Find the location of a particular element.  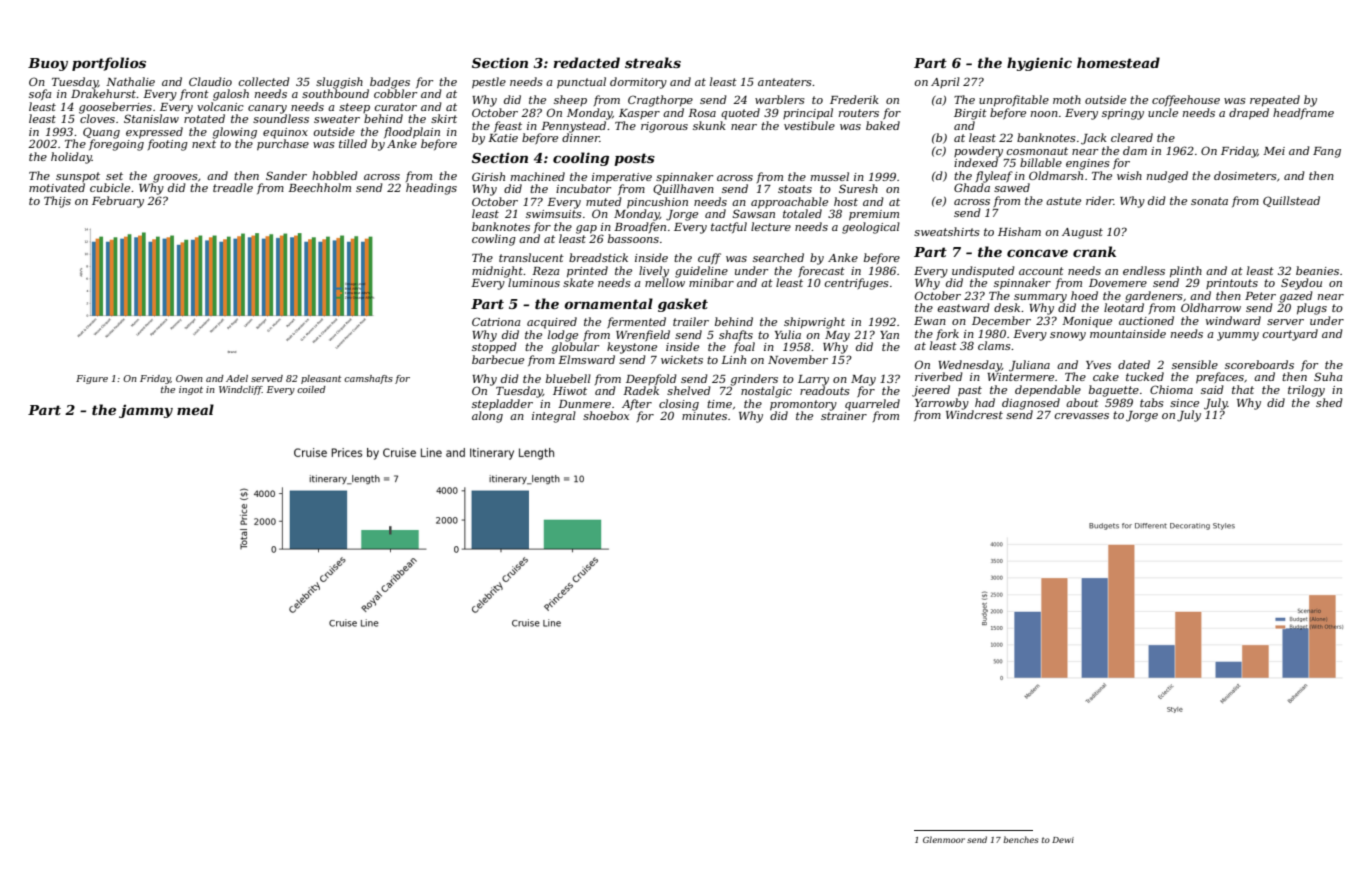

Figure is located at coordinates (92, 379).
